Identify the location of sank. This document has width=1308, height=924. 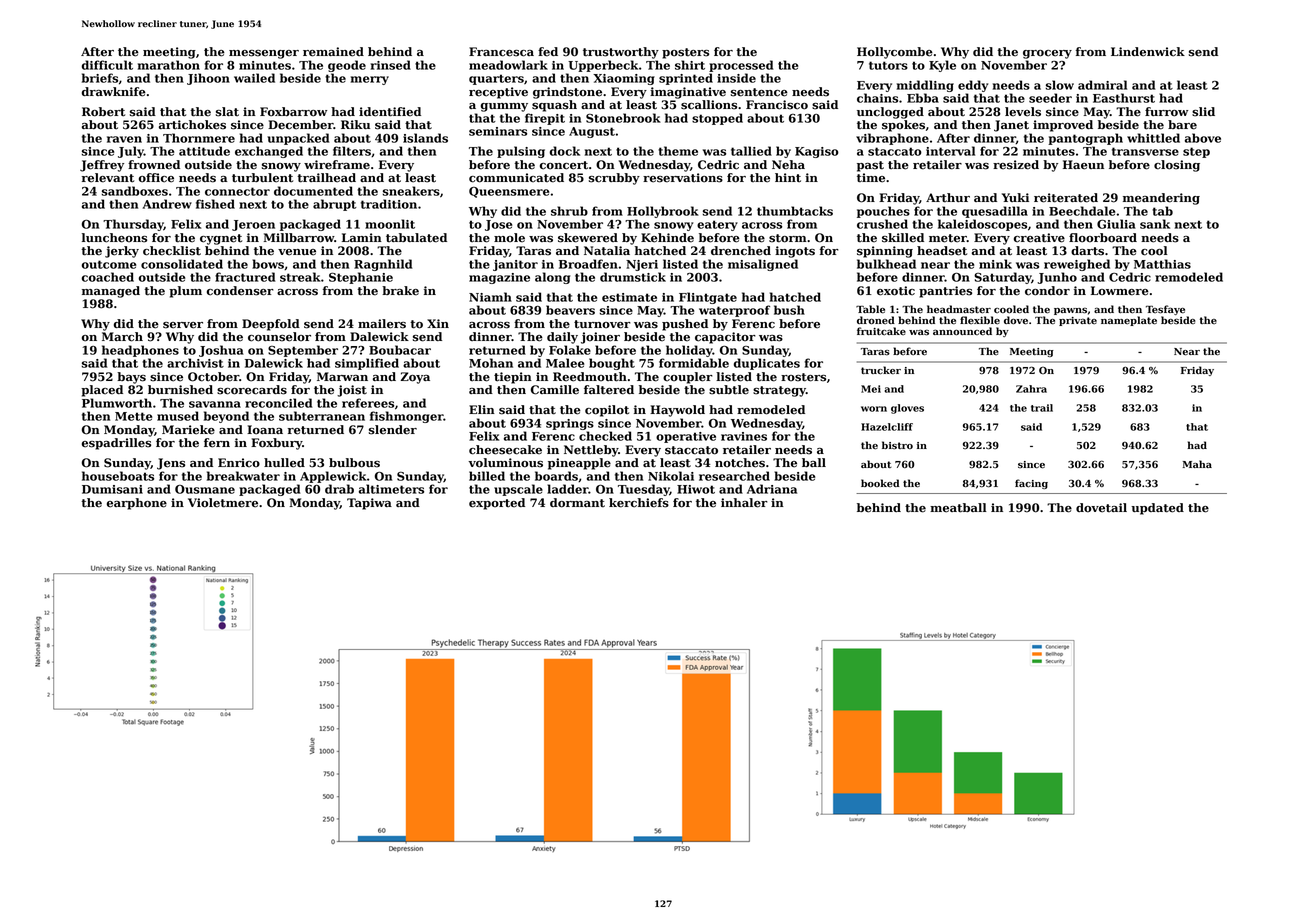
(1155, 224).
